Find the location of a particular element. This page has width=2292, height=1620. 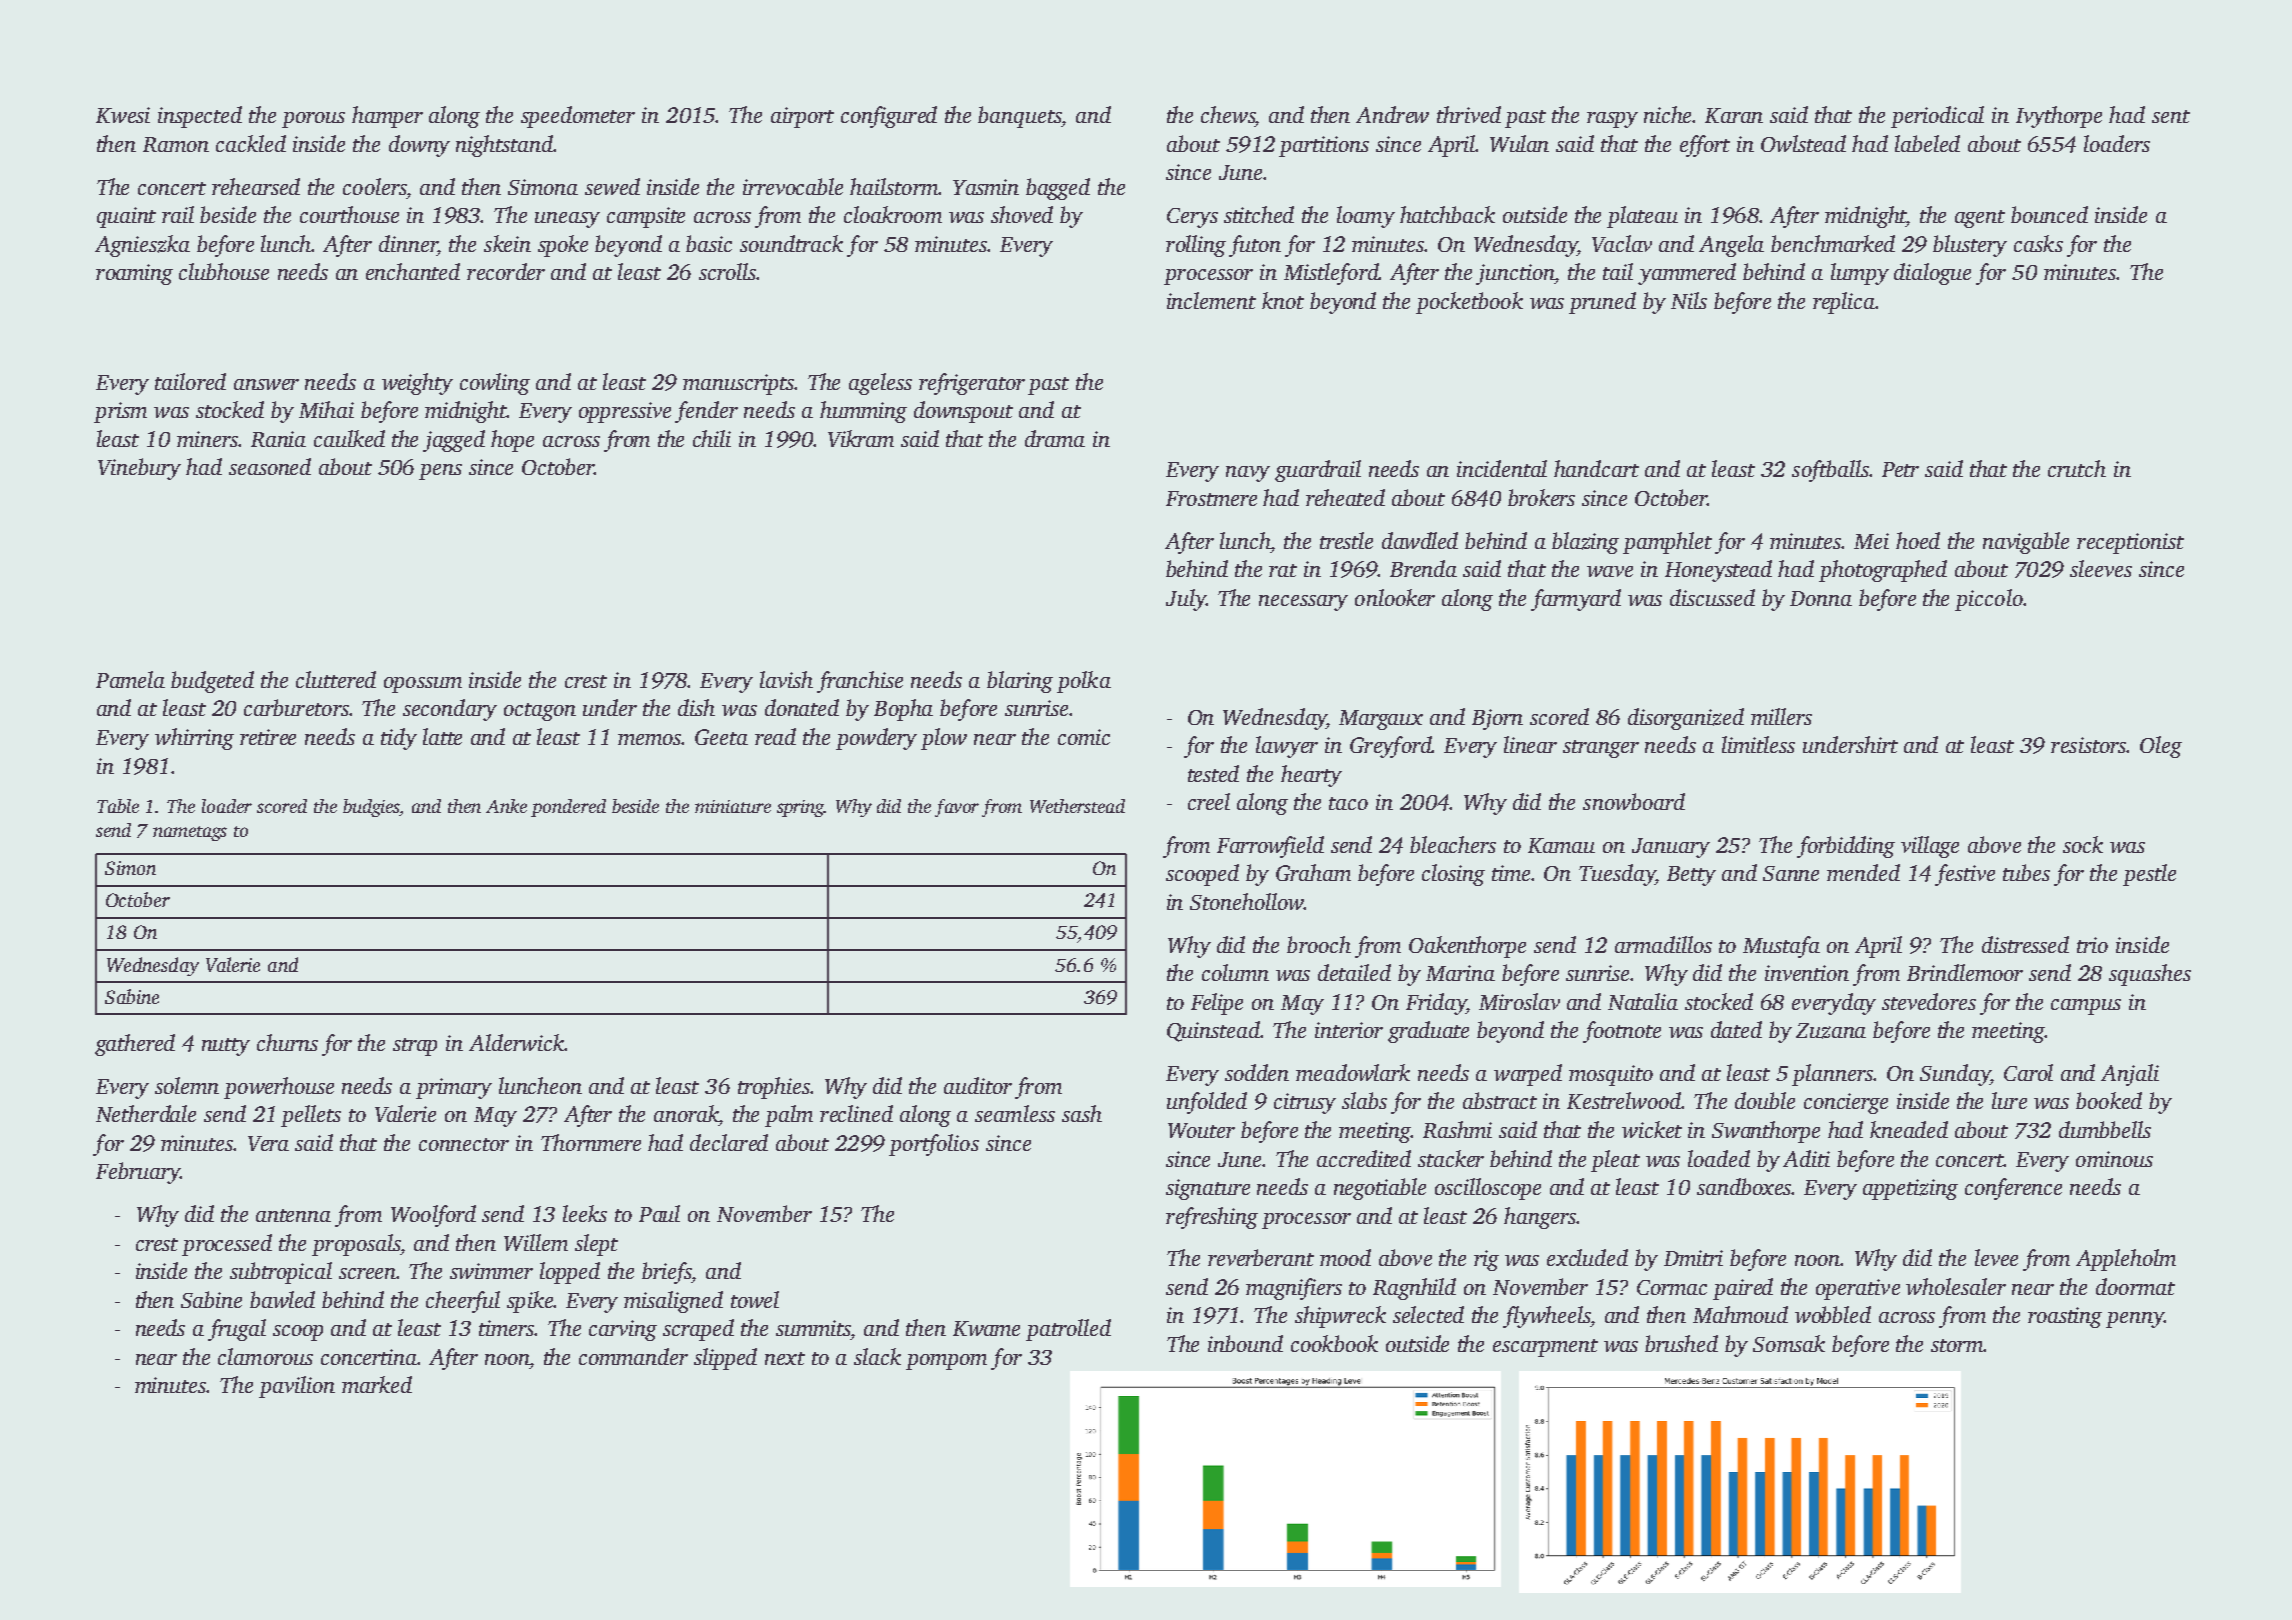

Frostmere is located at coordinates (1211, 498).
